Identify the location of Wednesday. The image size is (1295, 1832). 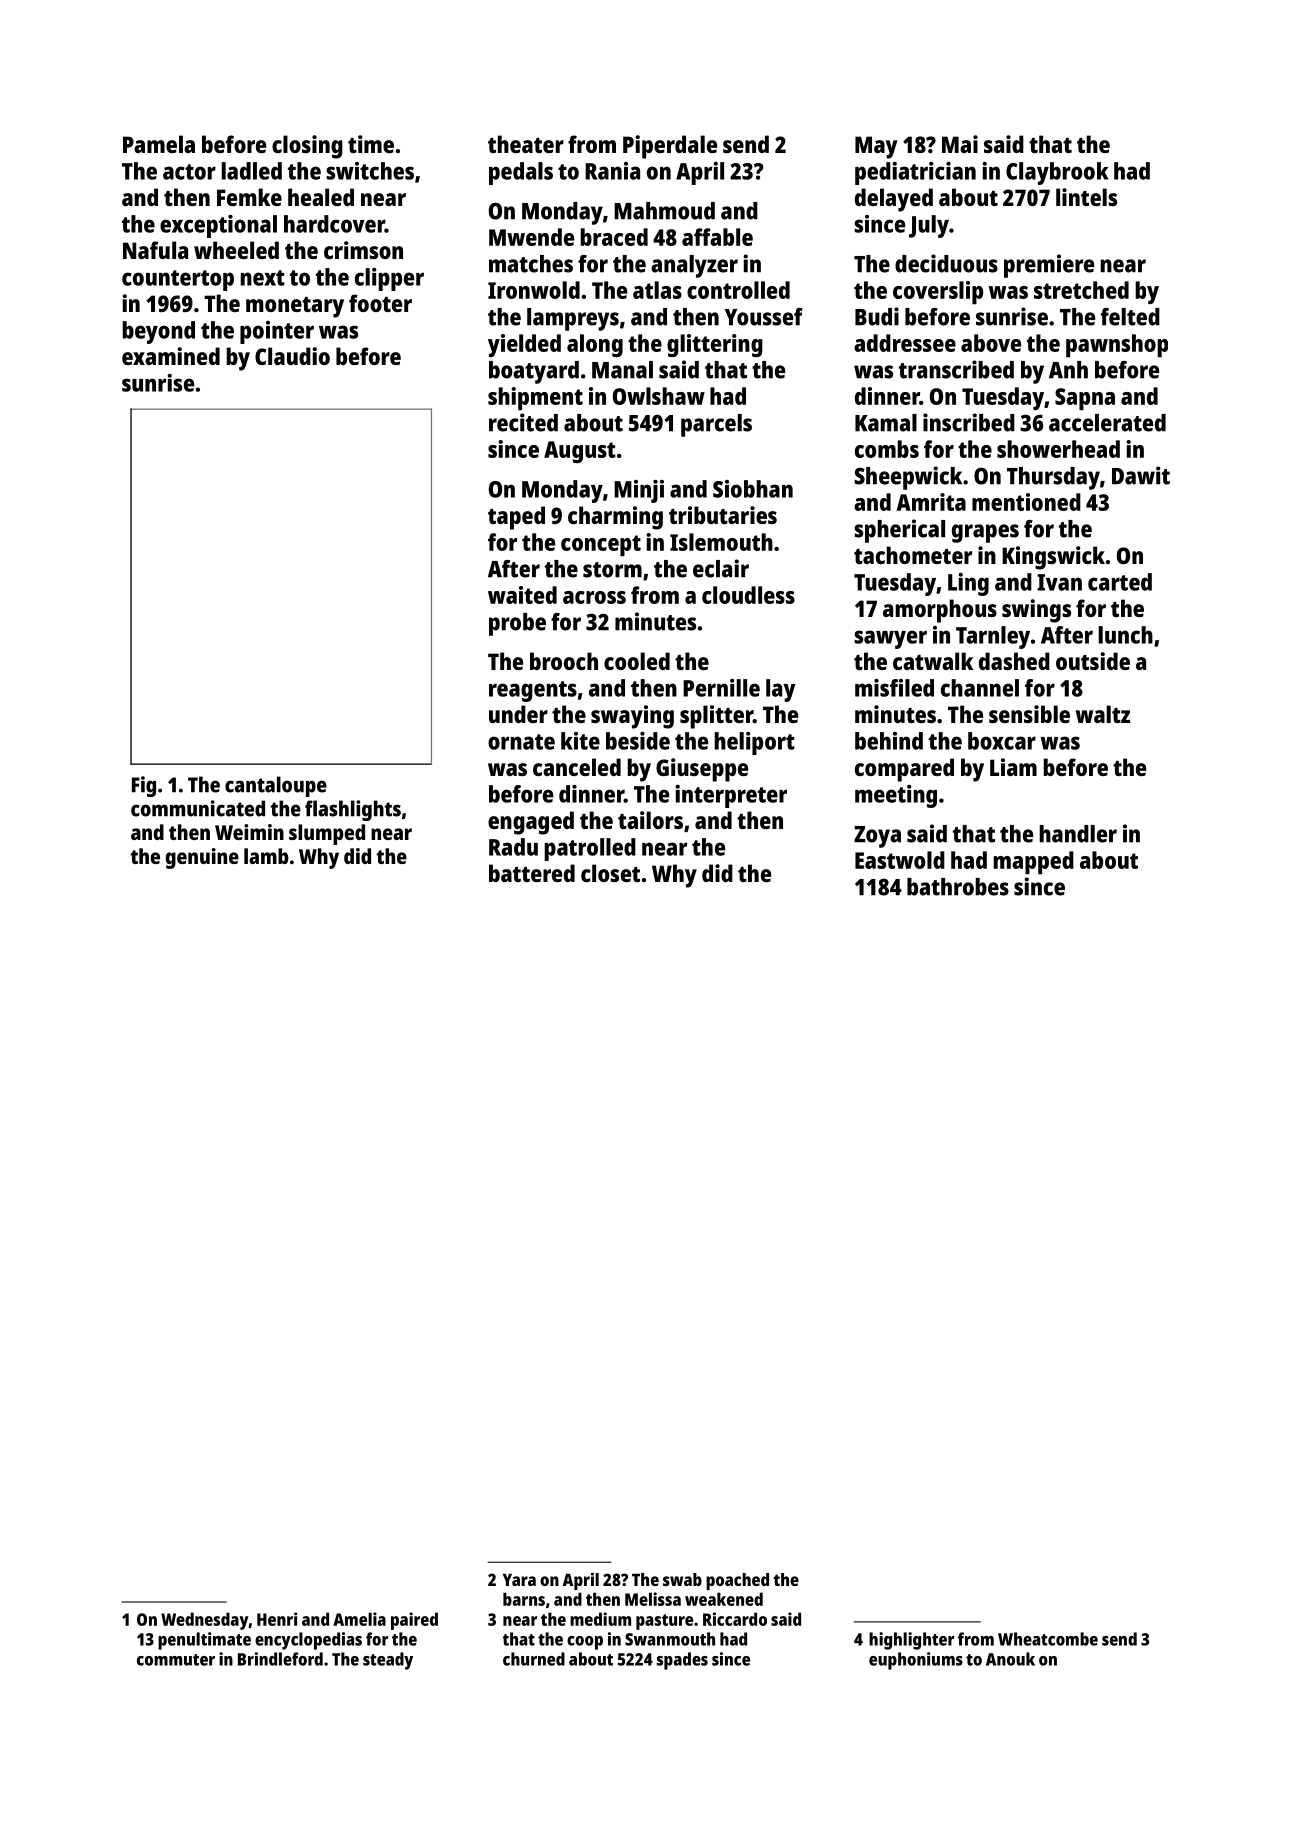
(204, 1621).
